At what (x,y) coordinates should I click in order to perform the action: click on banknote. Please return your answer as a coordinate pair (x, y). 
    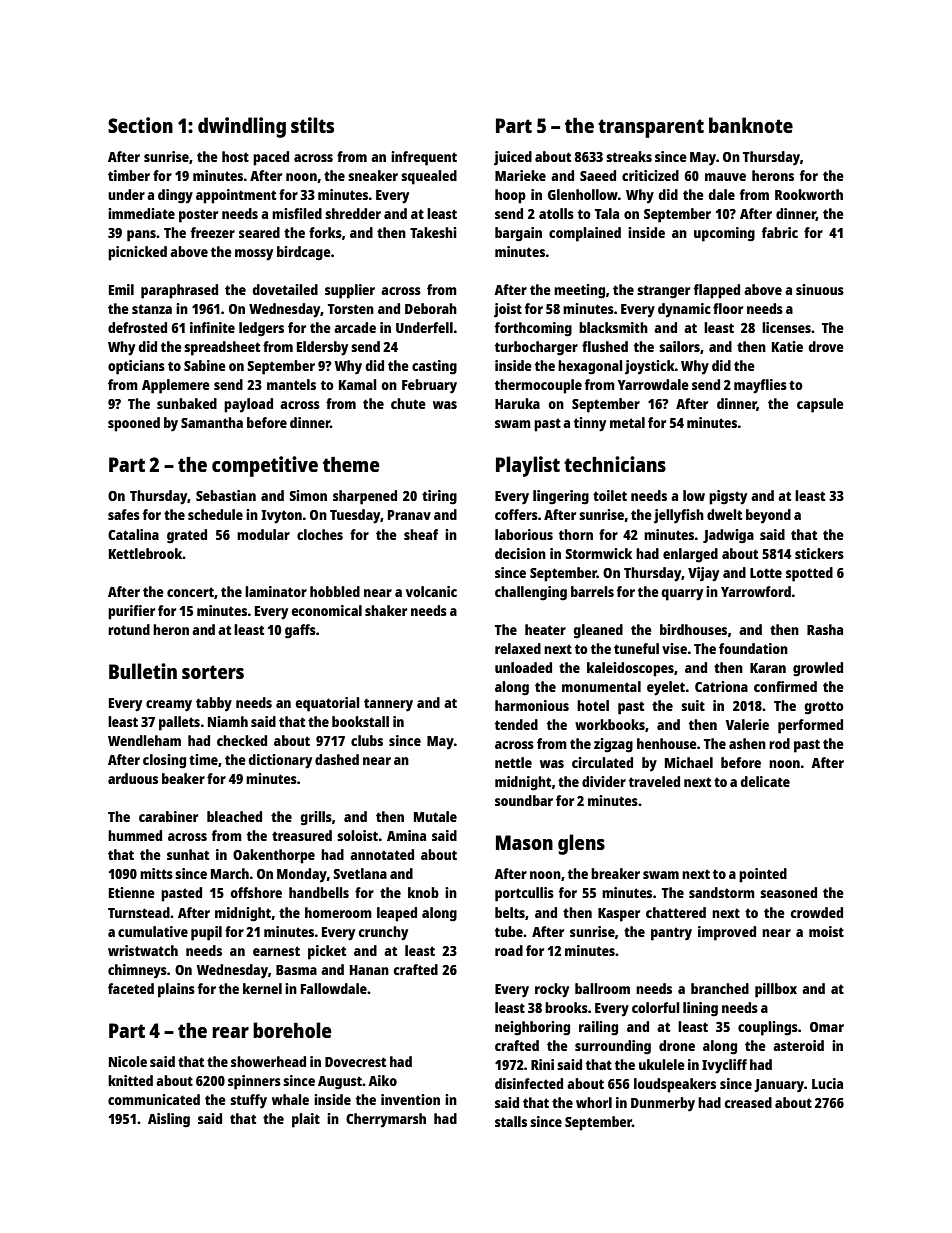
    Looking at the image, I should click on (751, 125).
